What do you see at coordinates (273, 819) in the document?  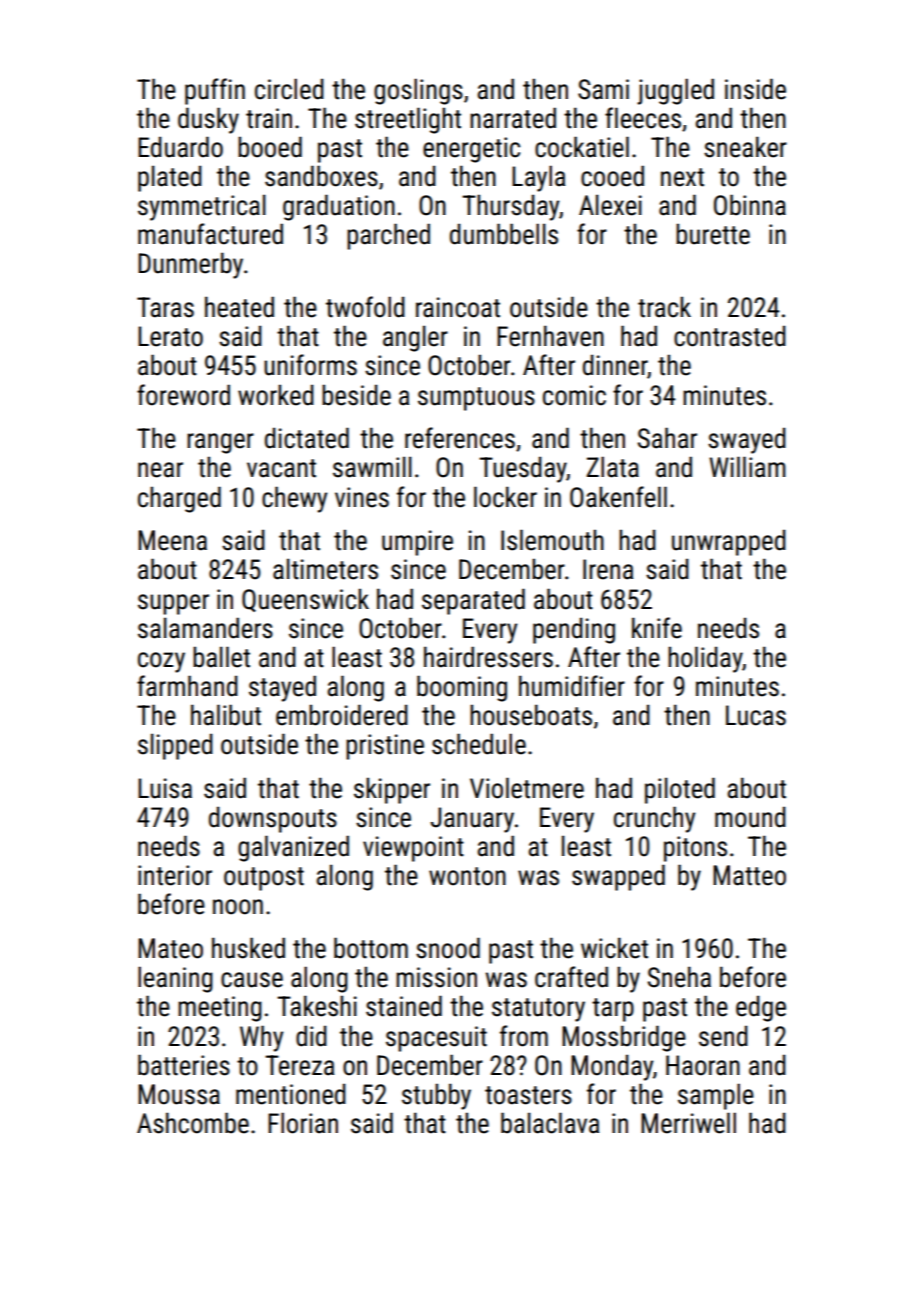 I see `downspouts` at bounding box center [273, 819].
